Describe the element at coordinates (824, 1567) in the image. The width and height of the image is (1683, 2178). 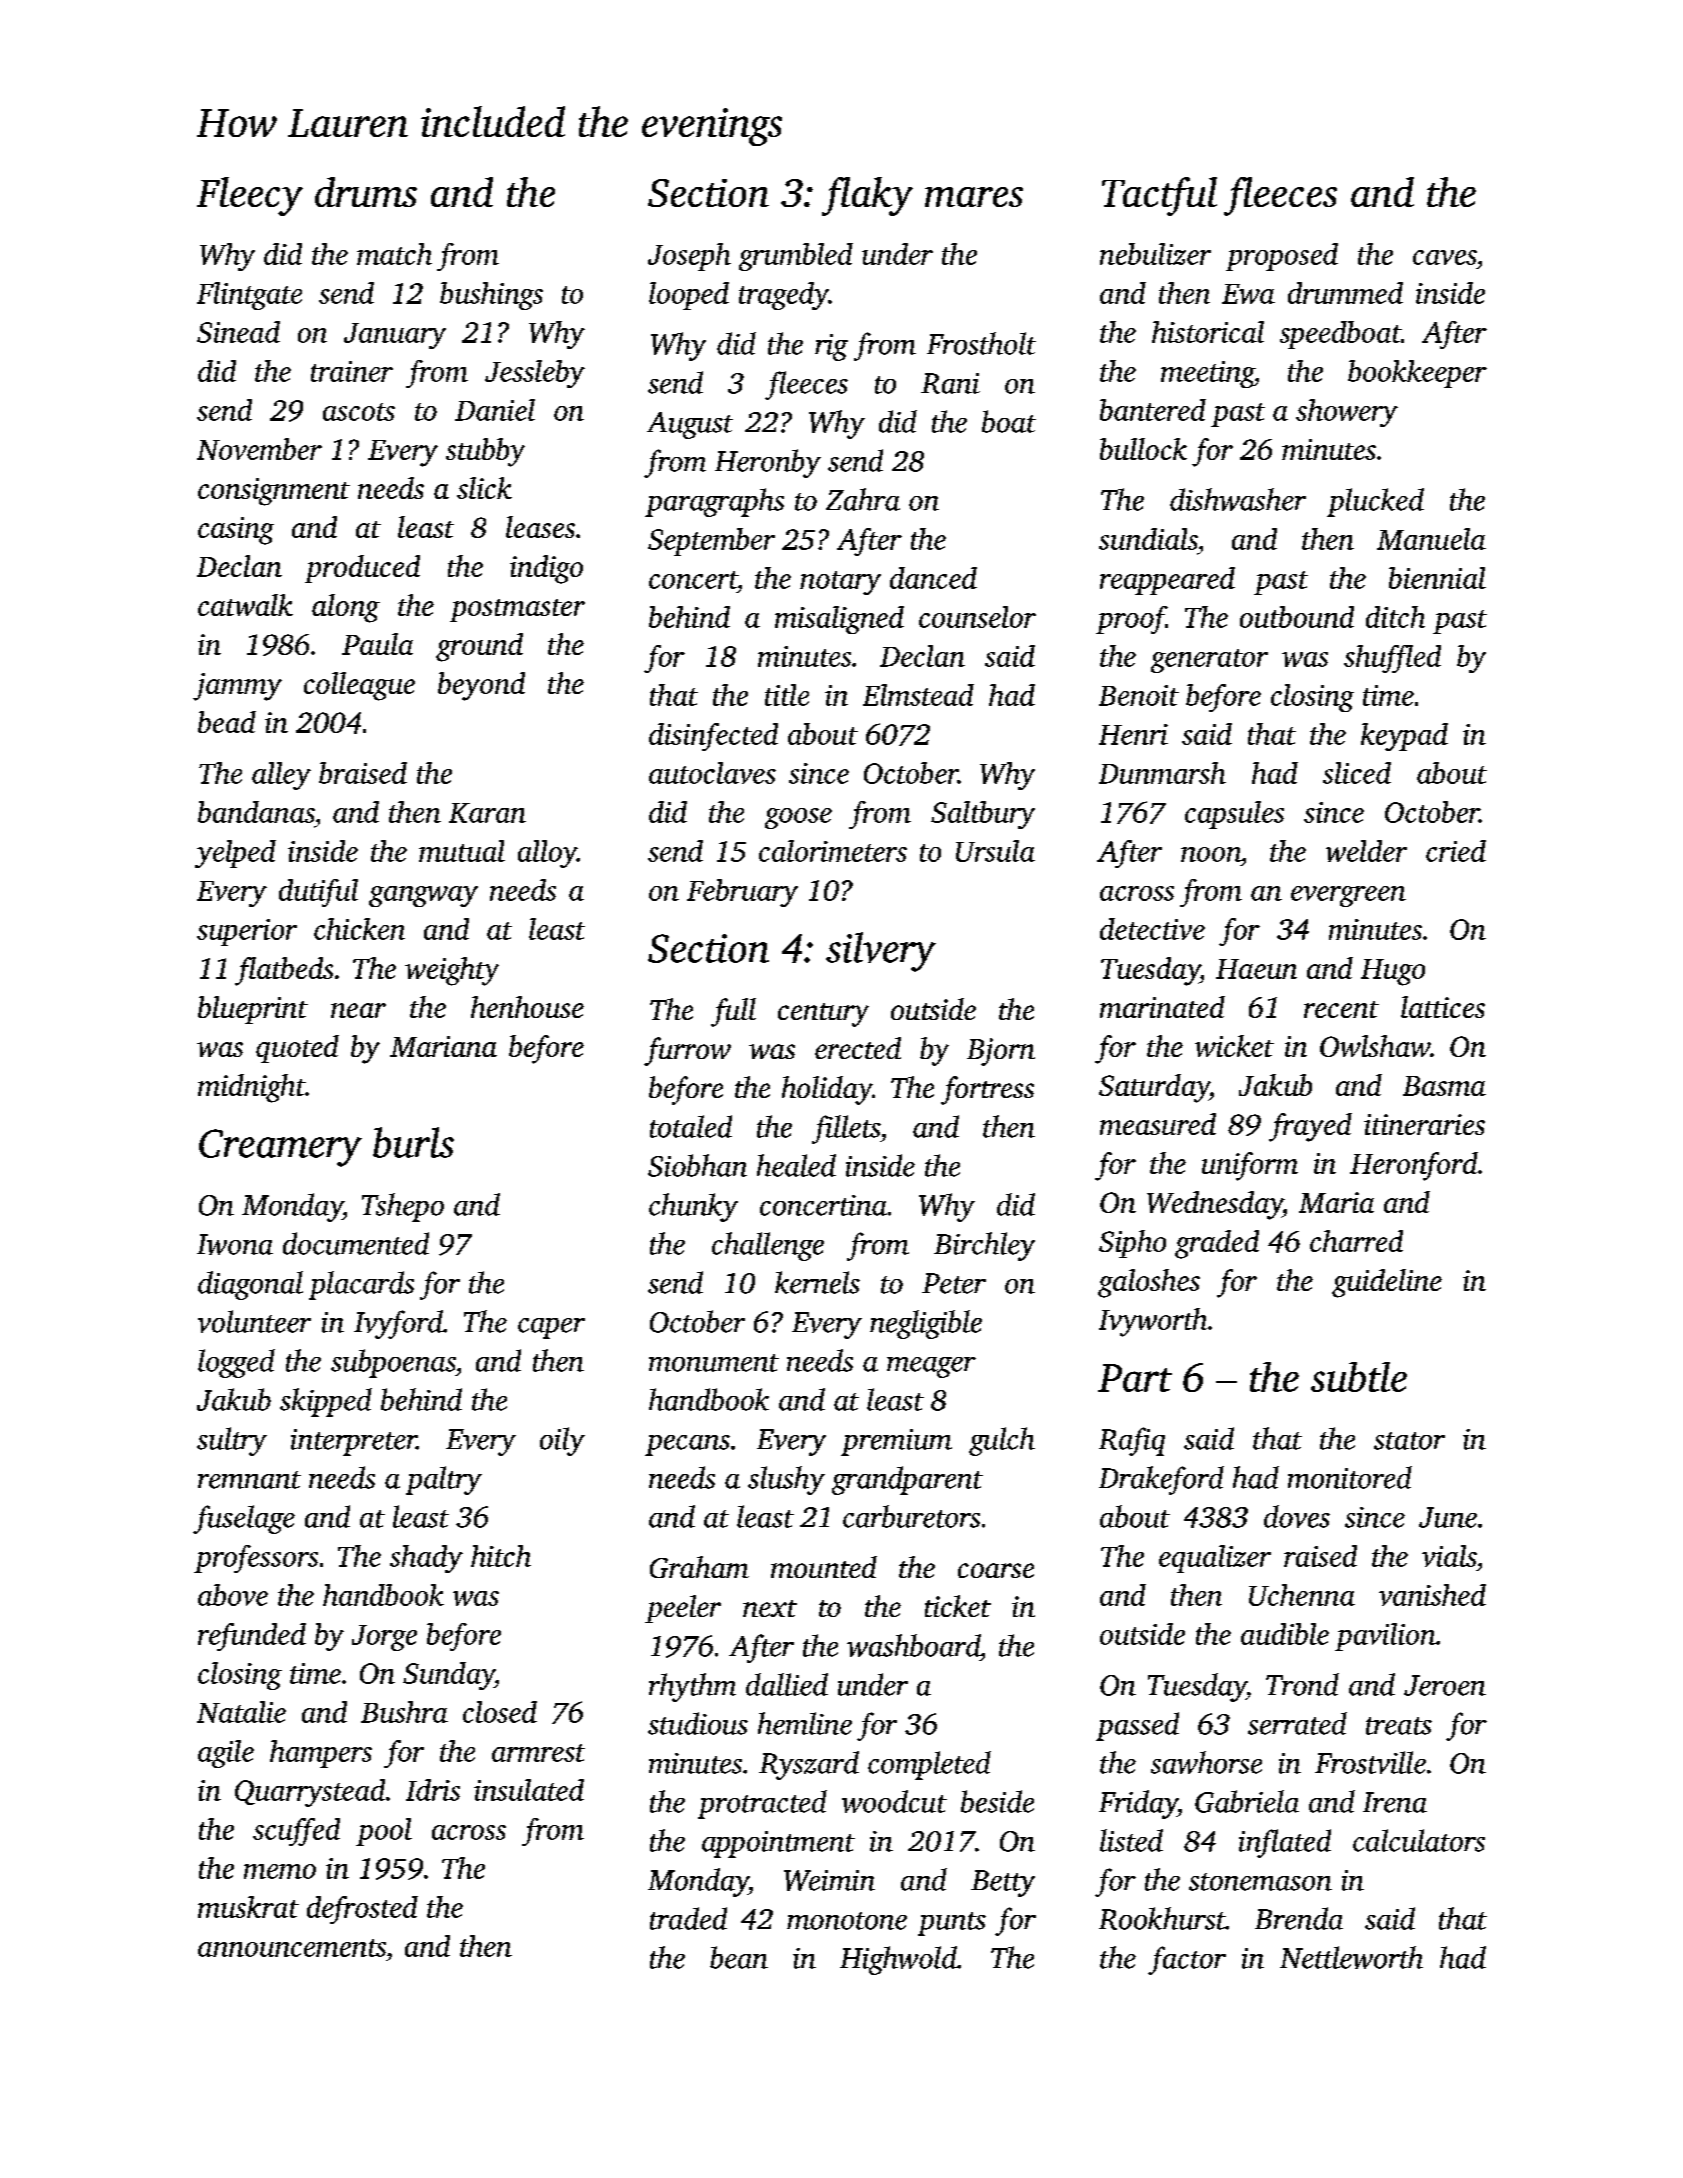
I see `mounted` at that location.
